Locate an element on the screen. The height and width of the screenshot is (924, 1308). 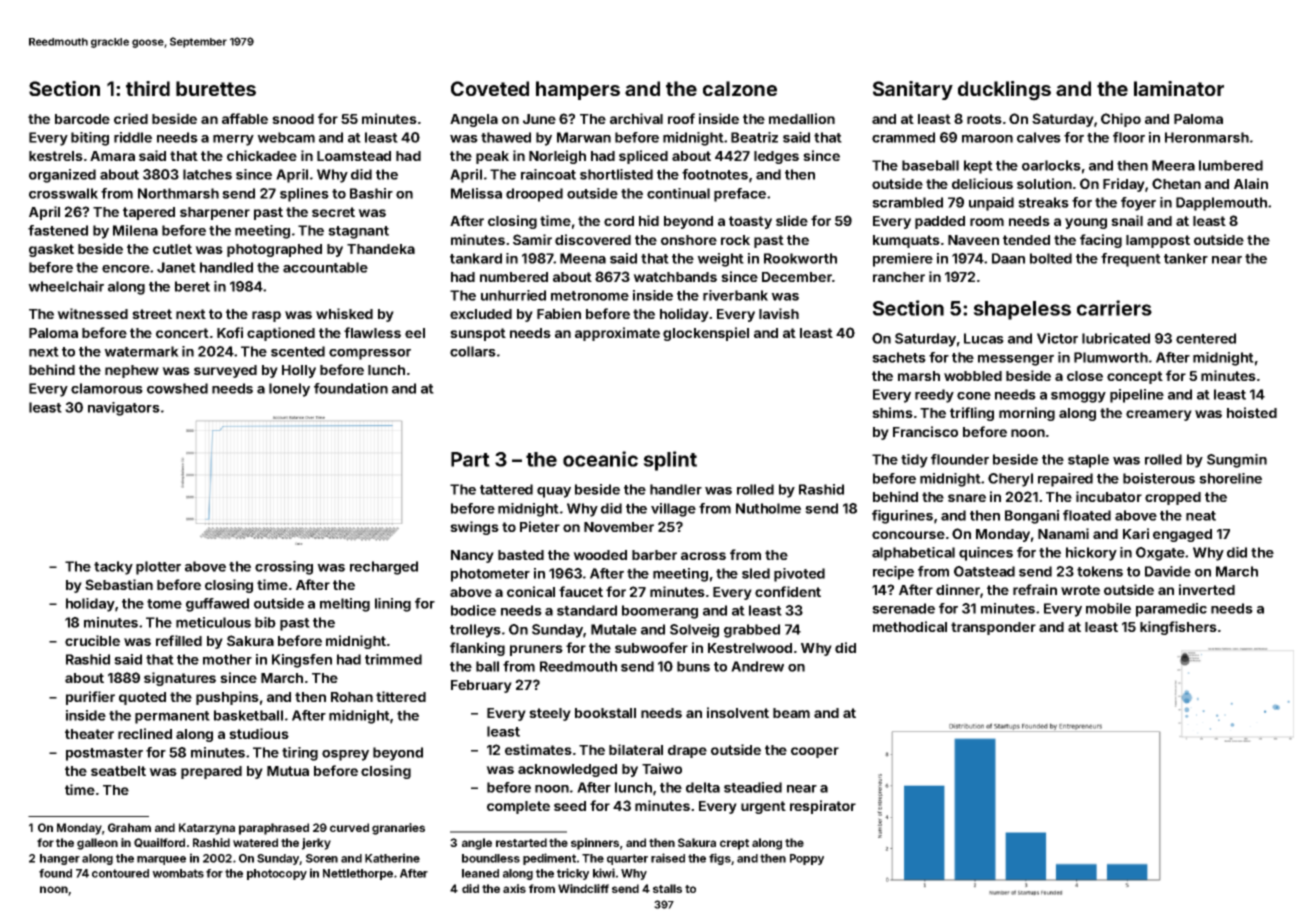
acknowledged is located at coordinates (567, 770).
